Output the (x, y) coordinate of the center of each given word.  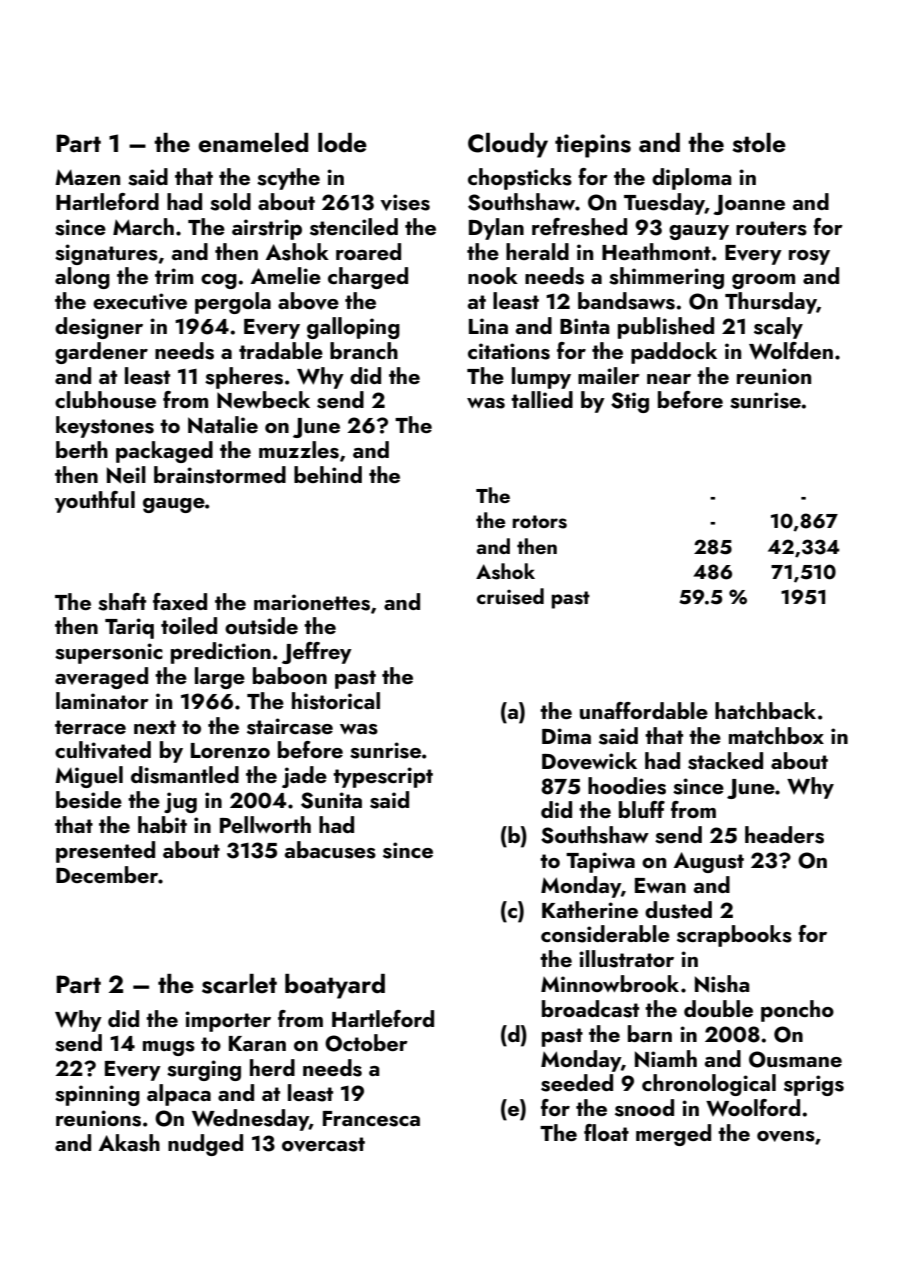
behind (328, 474)
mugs (169, 1048)
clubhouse (105, 400)
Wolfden (791, 351)
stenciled (354, 227)
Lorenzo (230, 750)
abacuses (330, 850)
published (666, 328)
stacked (725, 761)
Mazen (87, 177)
